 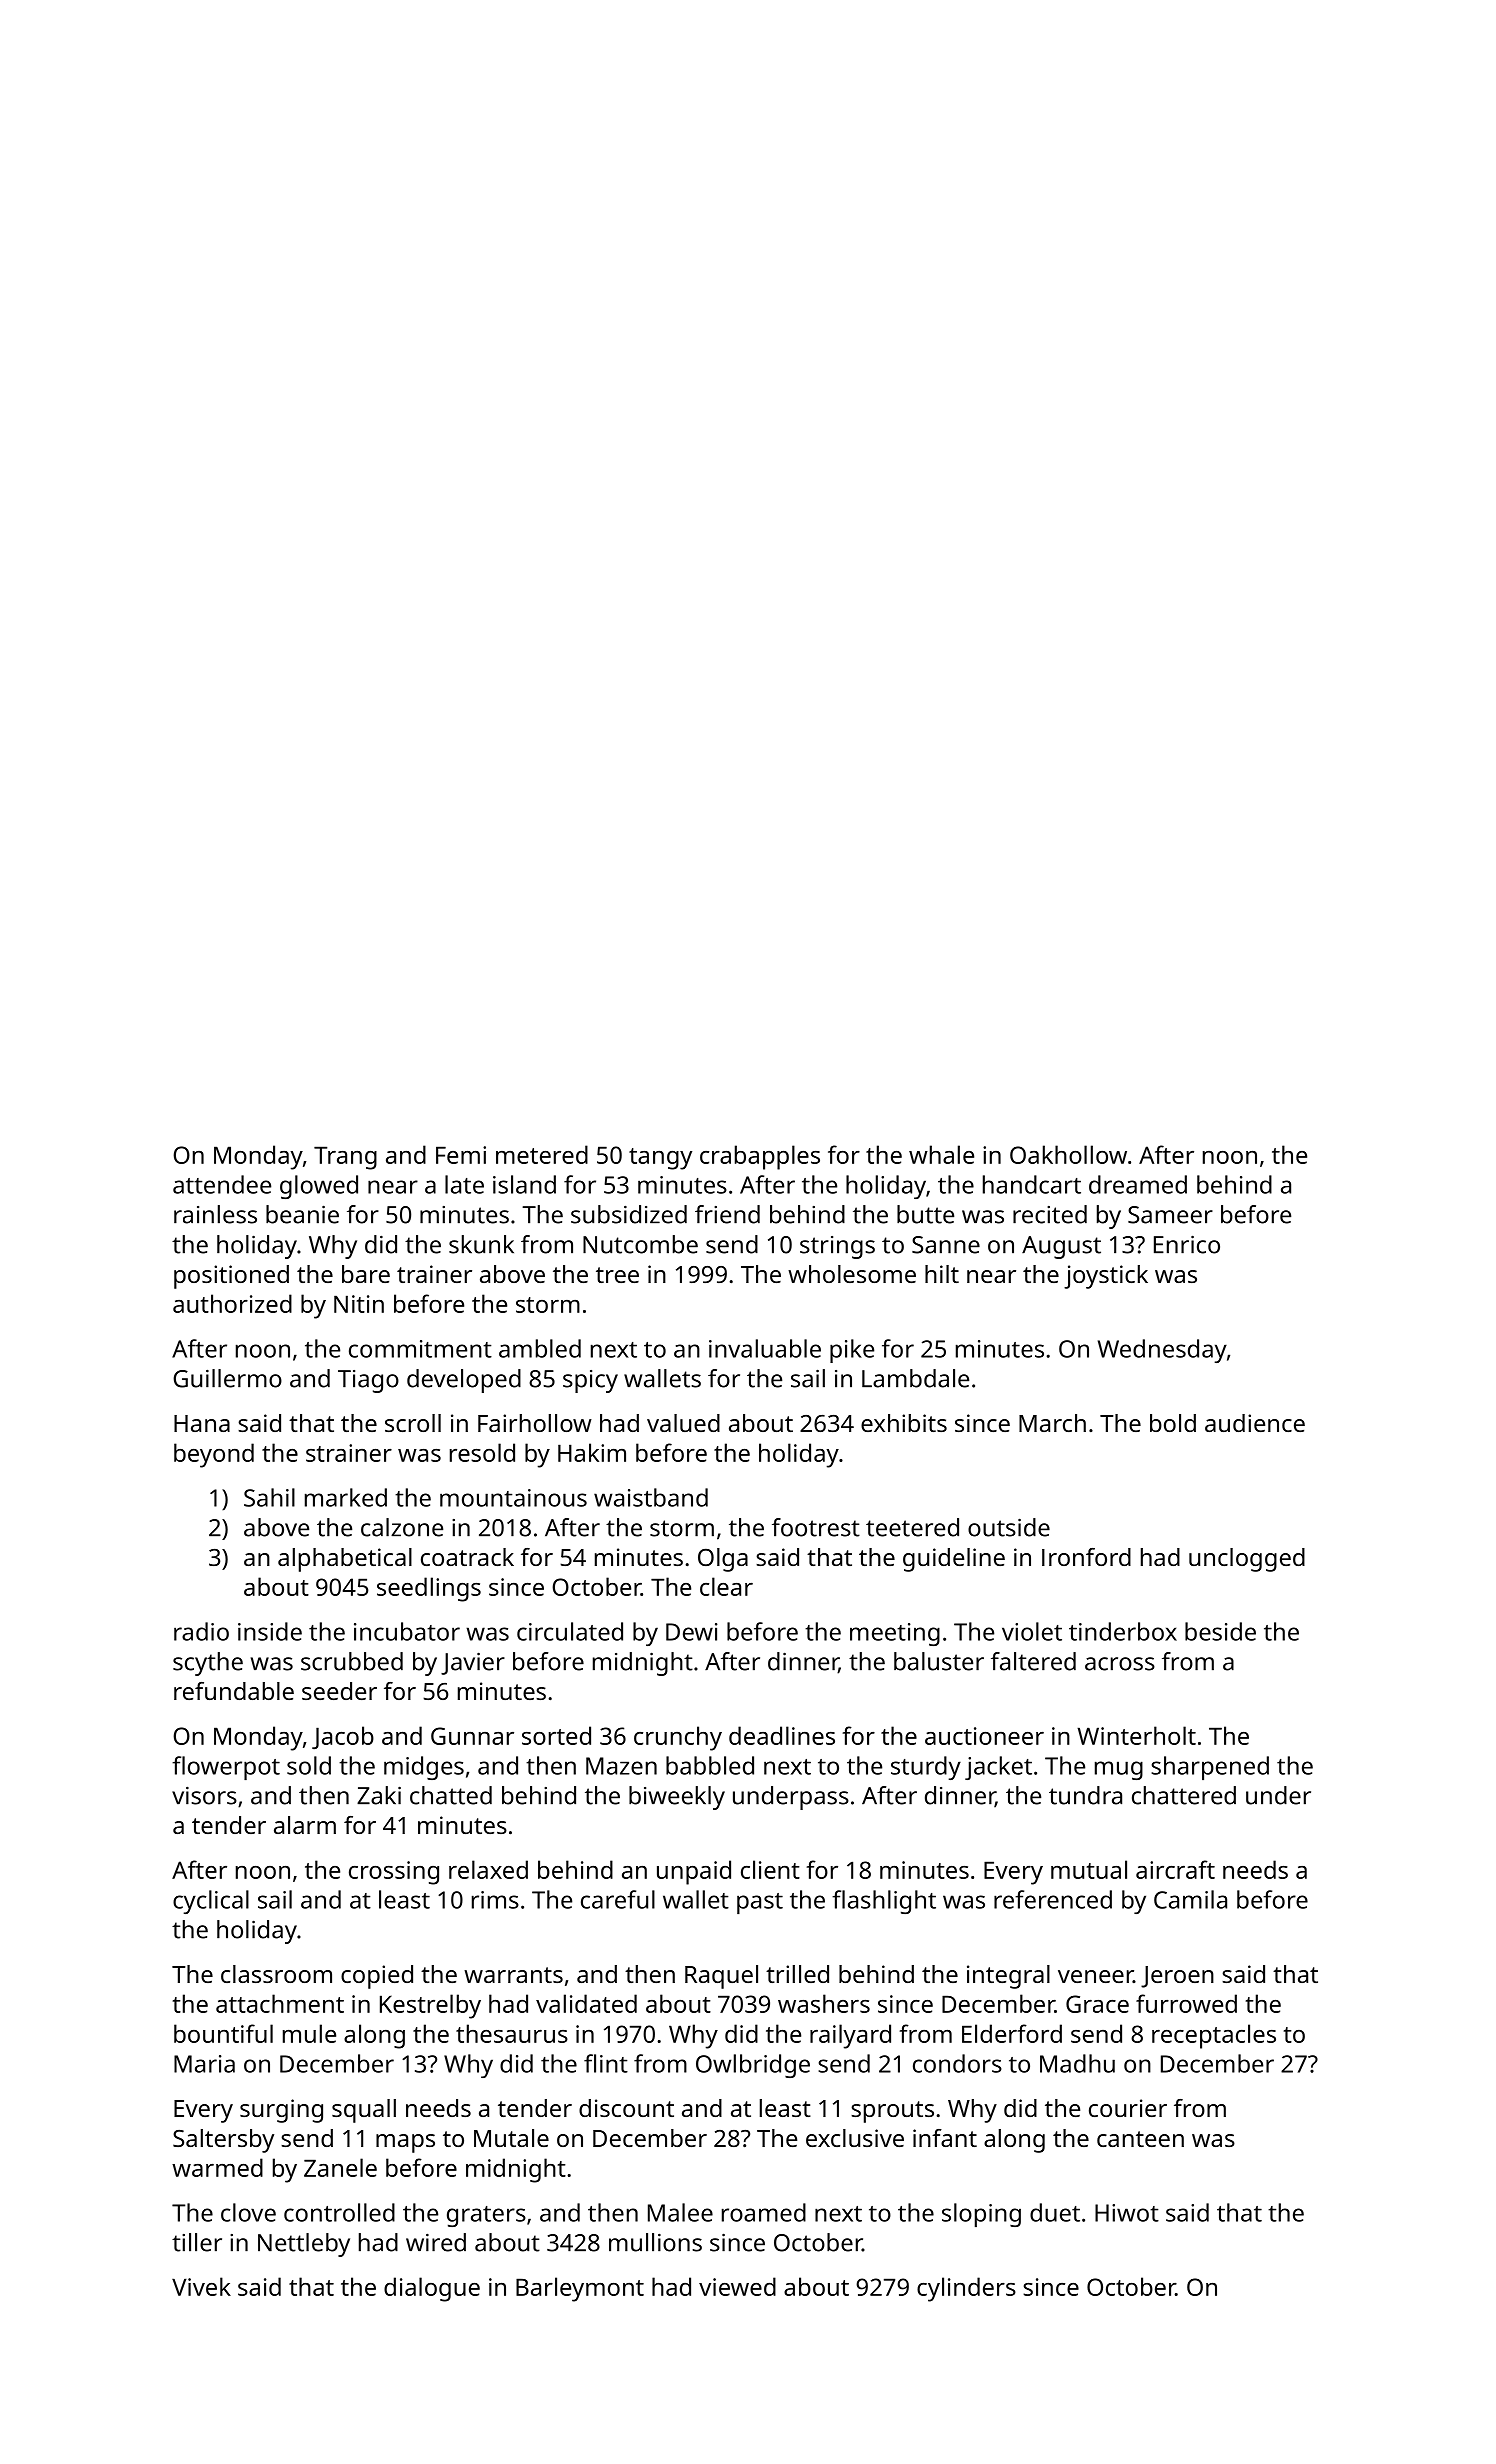 I want to click on visors, so click(x=204, y=1795).
